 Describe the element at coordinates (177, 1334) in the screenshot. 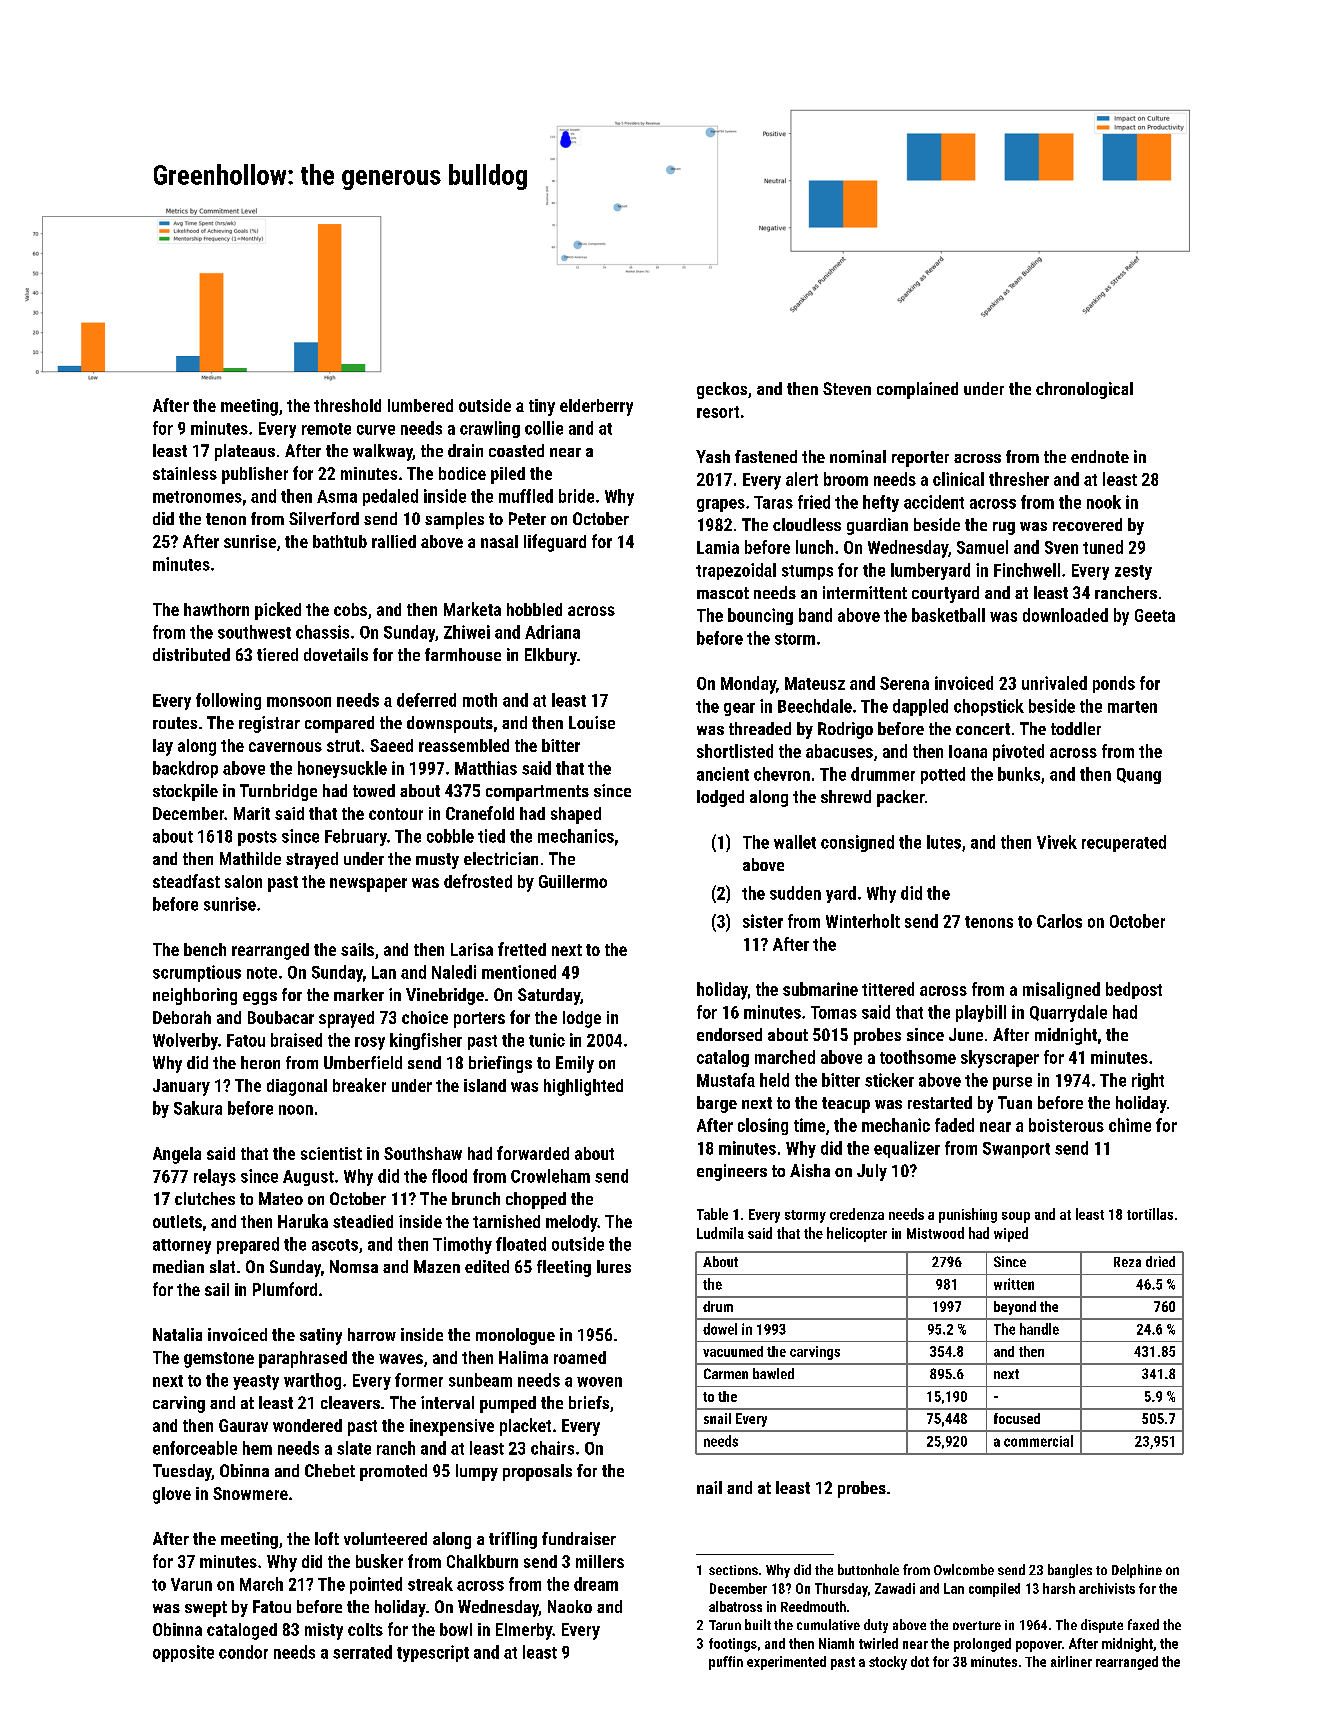

I see `Natalia` at that location.
